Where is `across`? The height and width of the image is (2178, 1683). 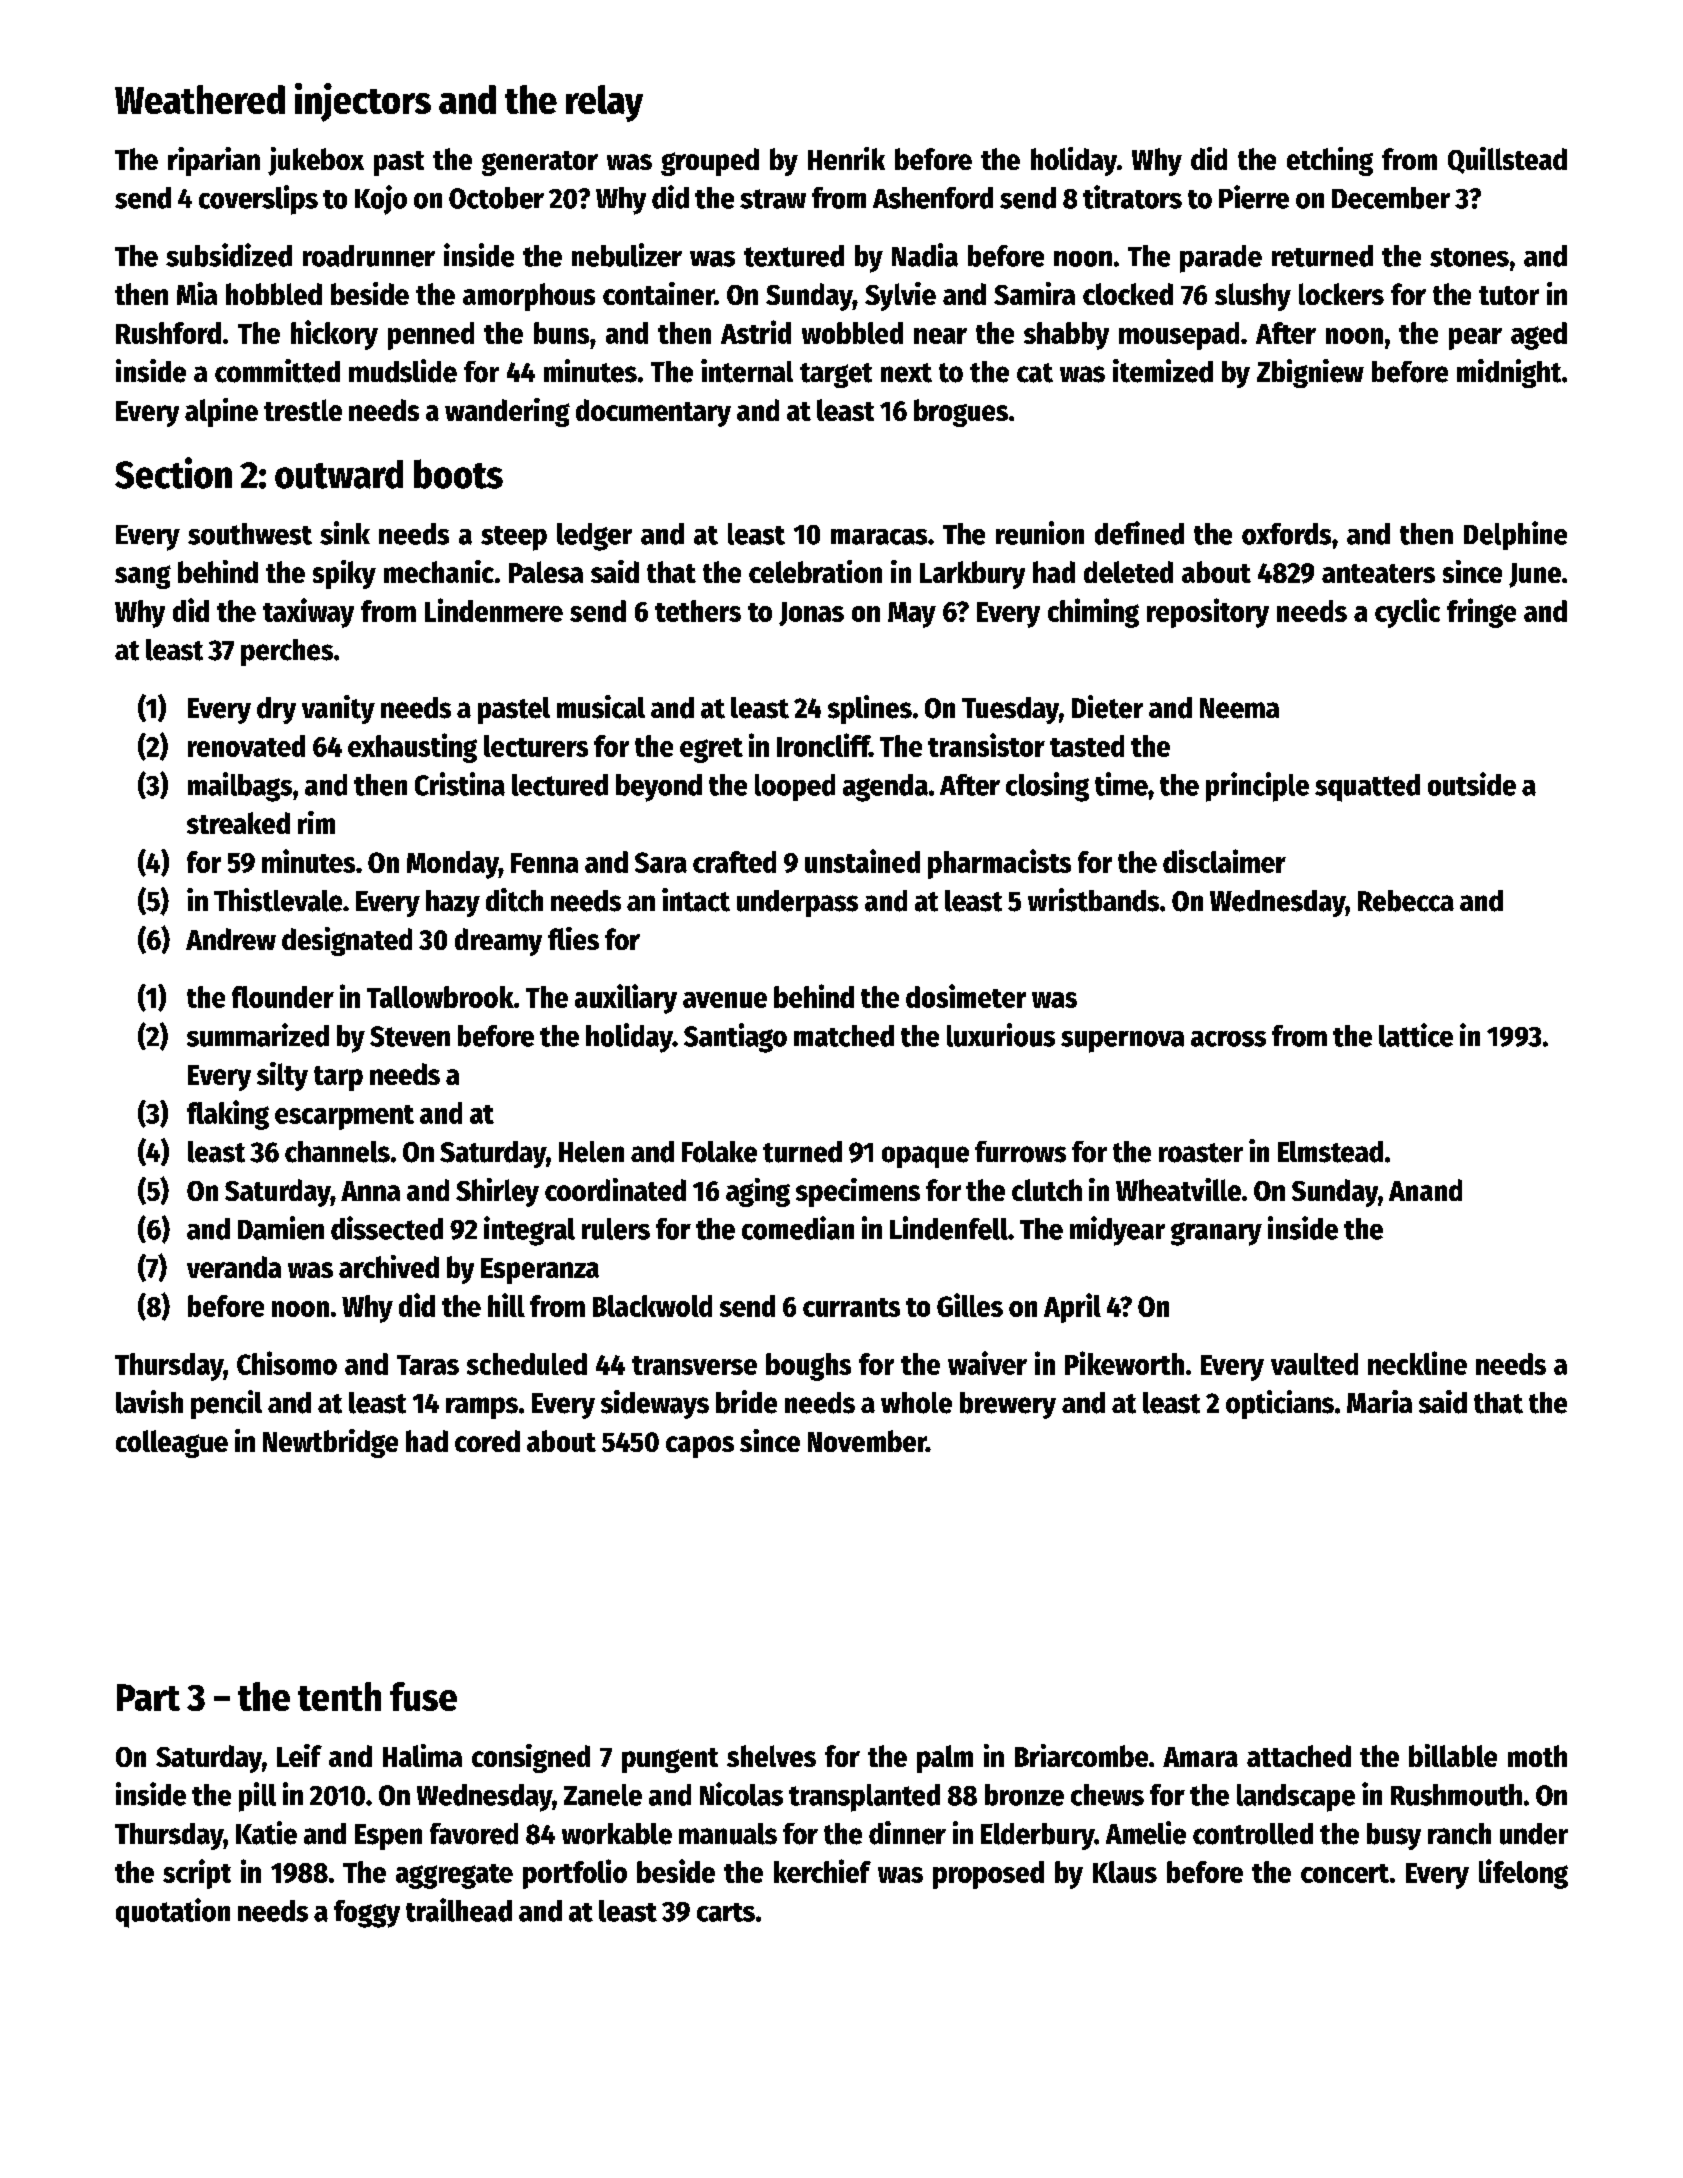
across is located at coordinates (1228, 1039).
